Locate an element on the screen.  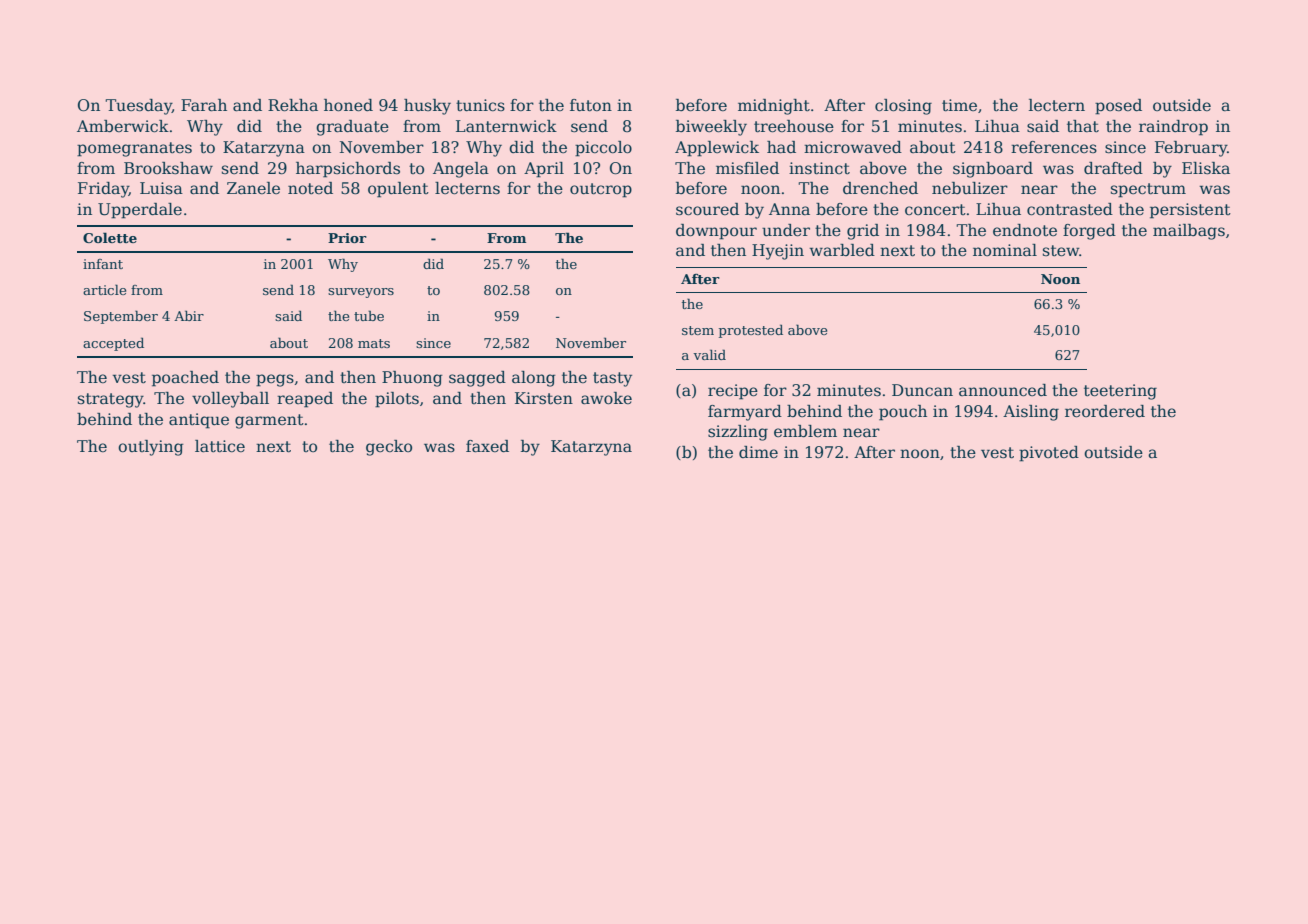
protested is located at coordinates (751, 331).
